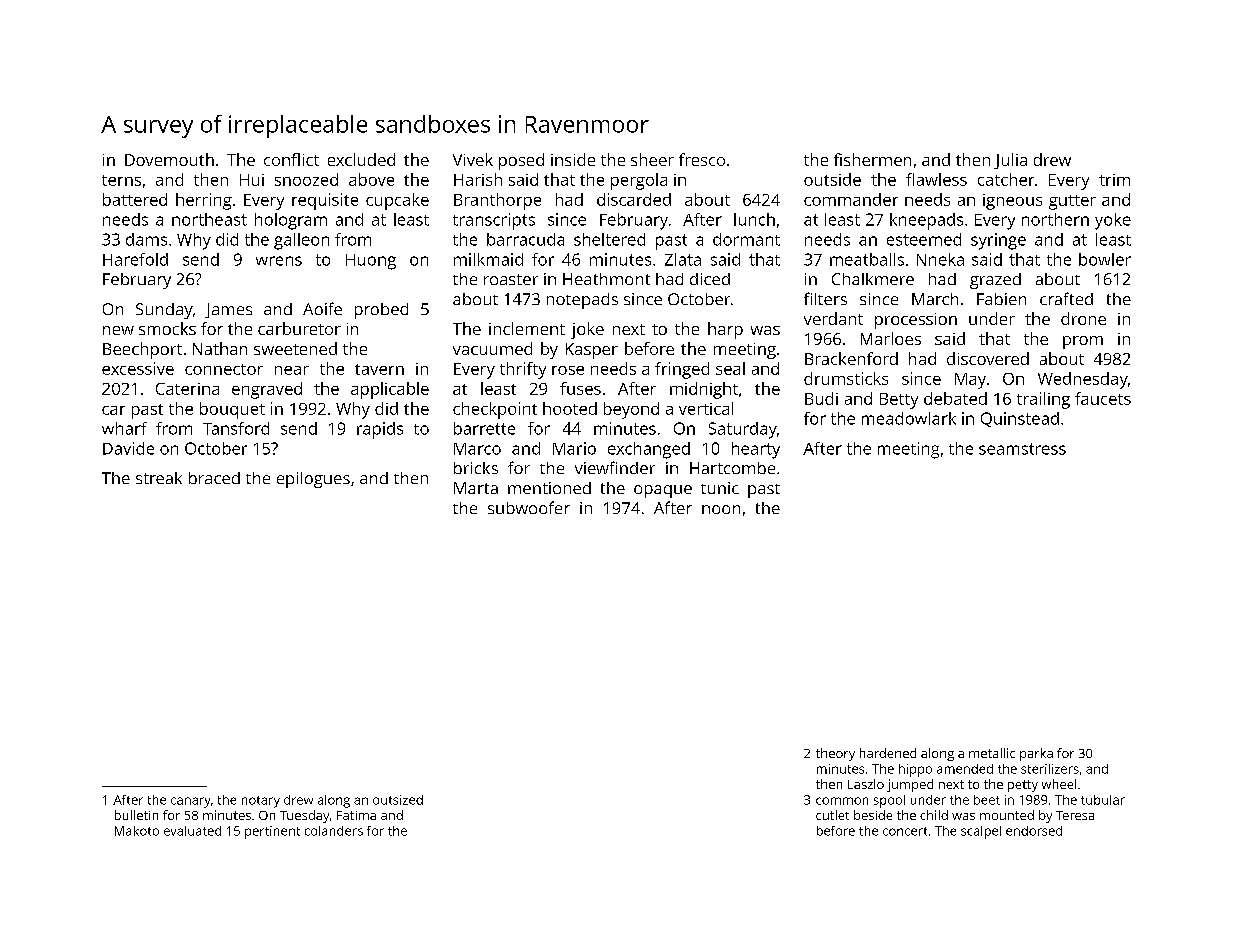 The image size is (1233, 952). What do you see at coordinates (473, 159) in the screenshot?
I see `Vivek` at bounding box center [473, 159].
